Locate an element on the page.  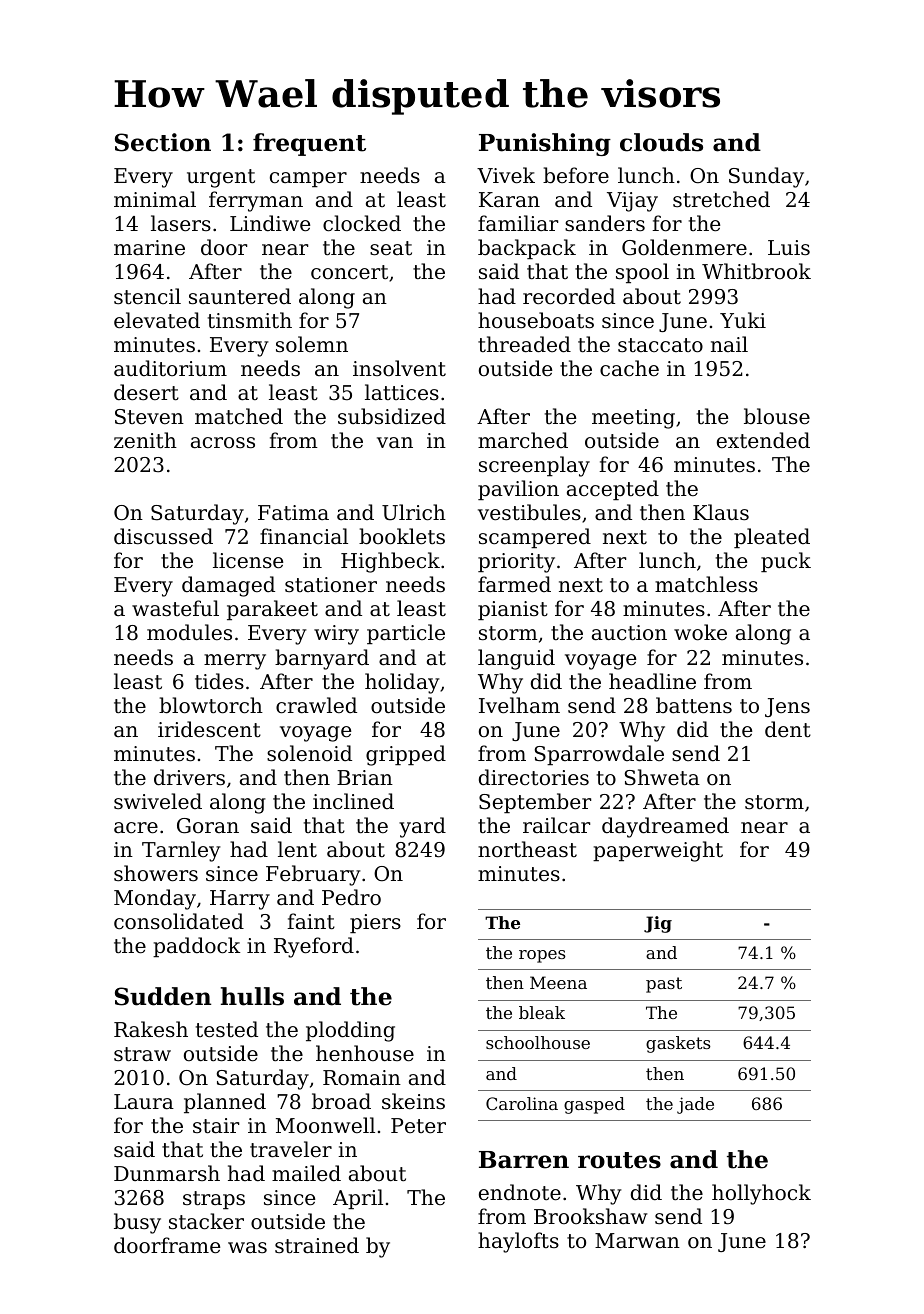
Monday is located at coordinates (155, 899).
